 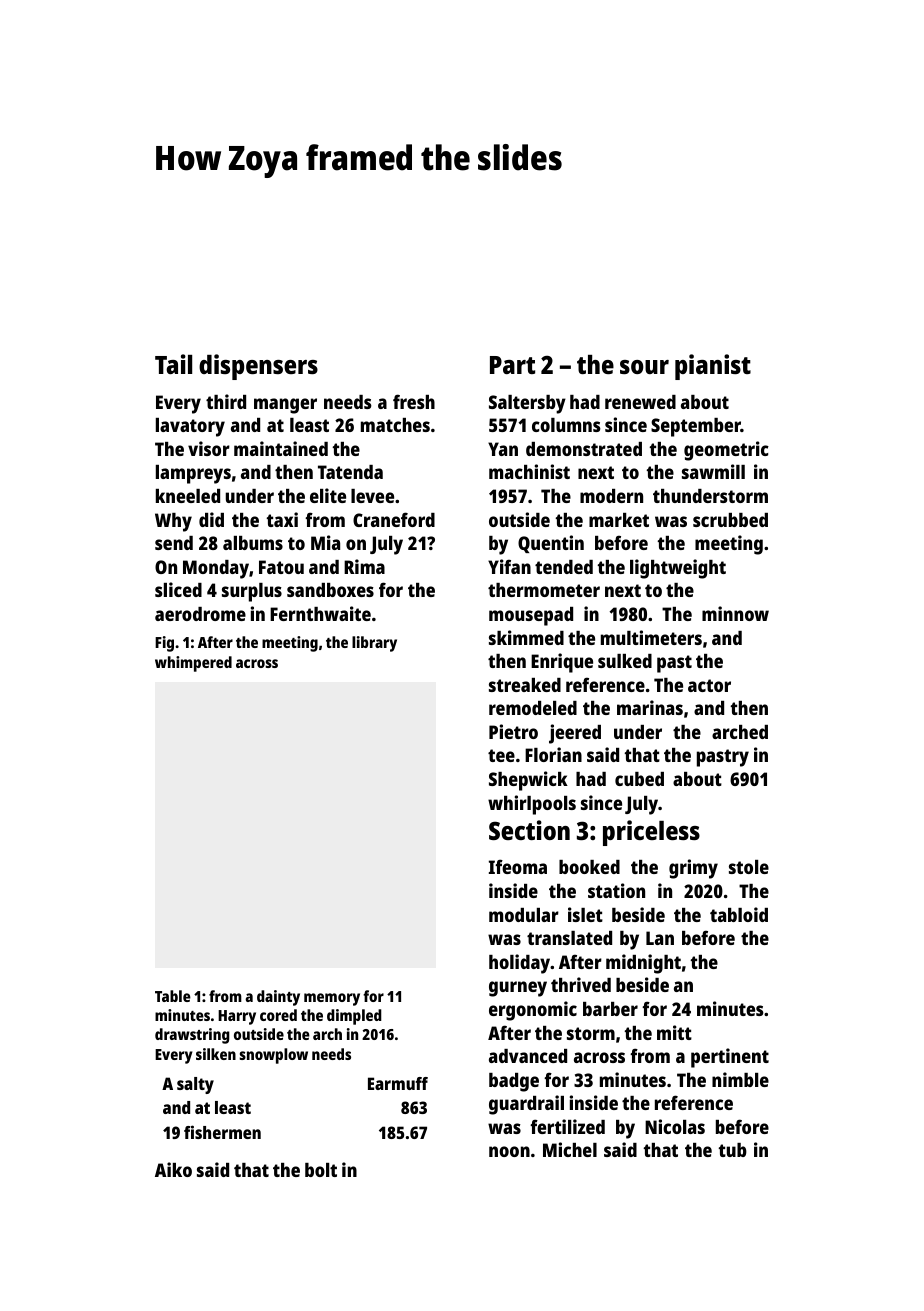 I want to click on guardrail, so click(x=526, y=1105).
